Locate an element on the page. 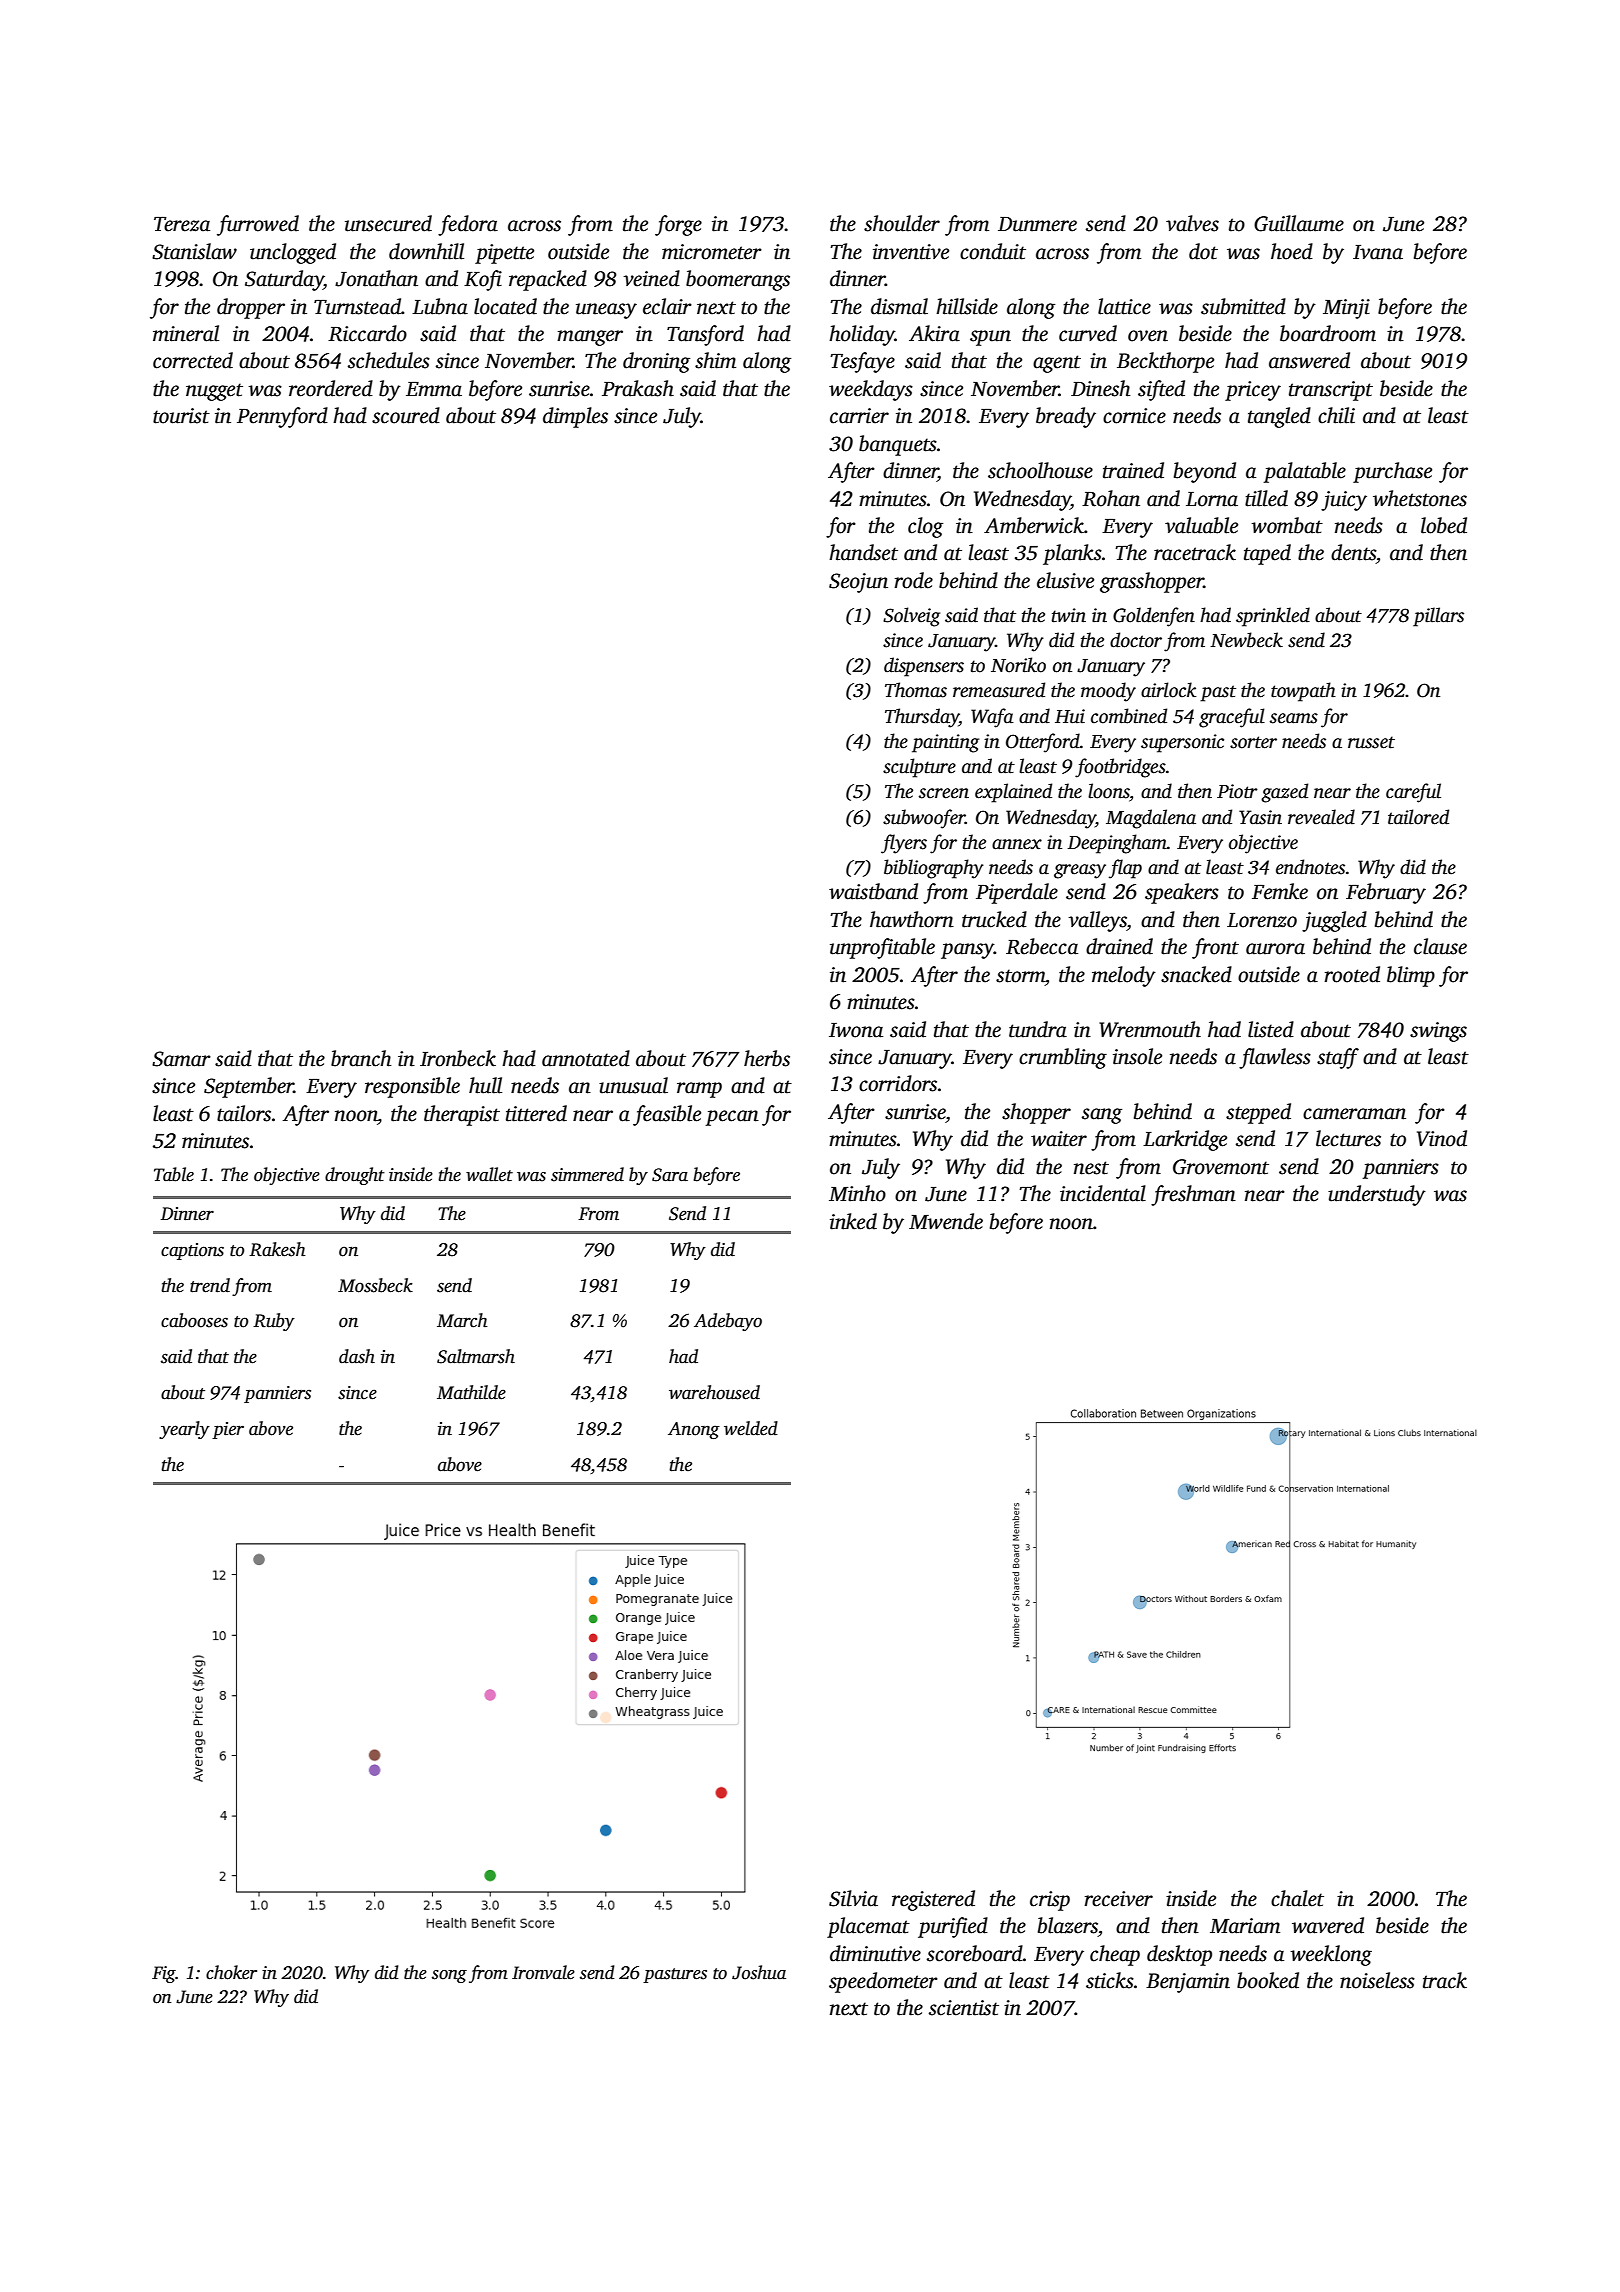 This image has width=1620, height=2292. Riccardo is located at coordinates (367, 333).
